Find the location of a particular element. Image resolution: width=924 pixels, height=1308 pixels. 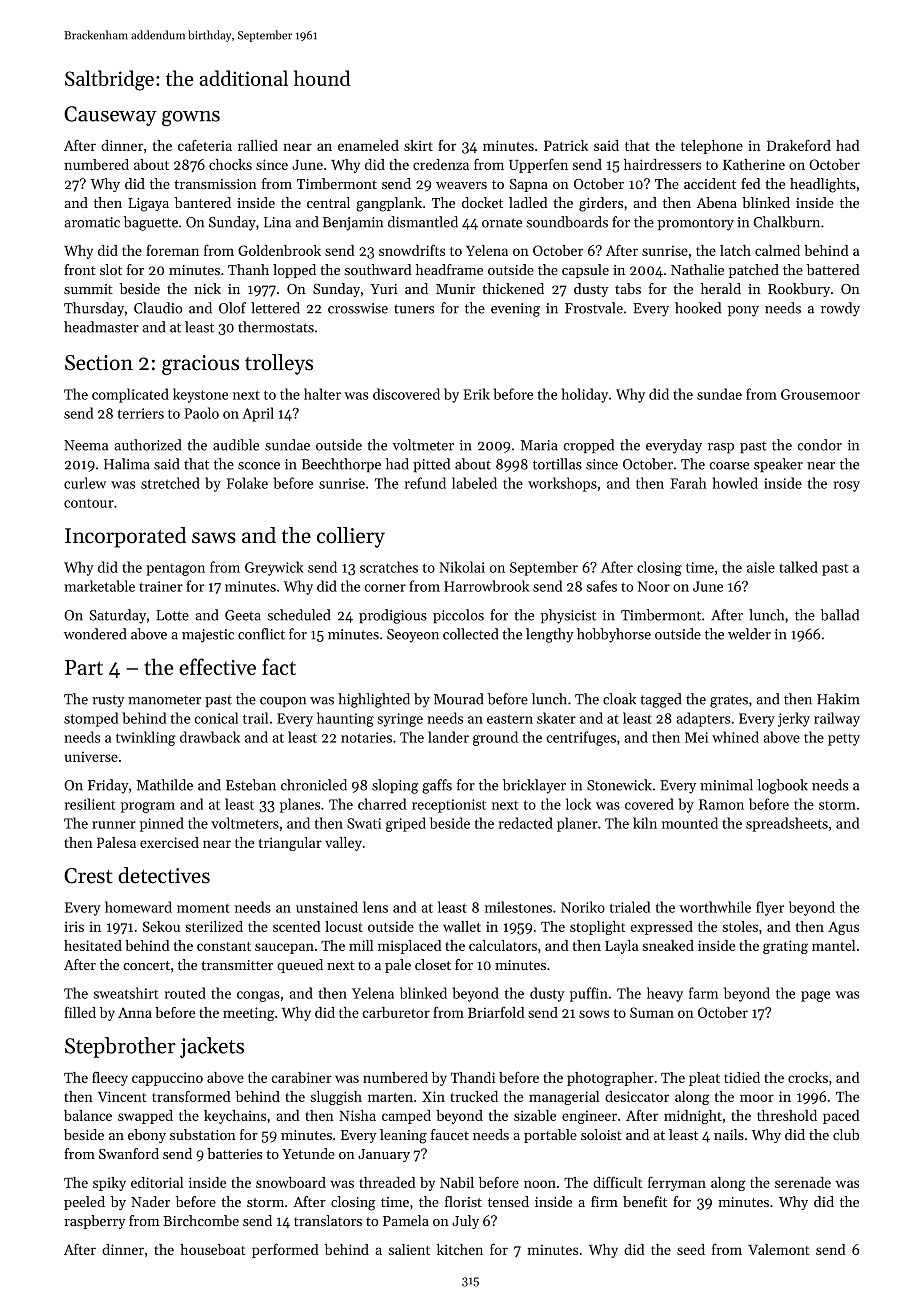

threaded is located at coordinates (387, 1182).
